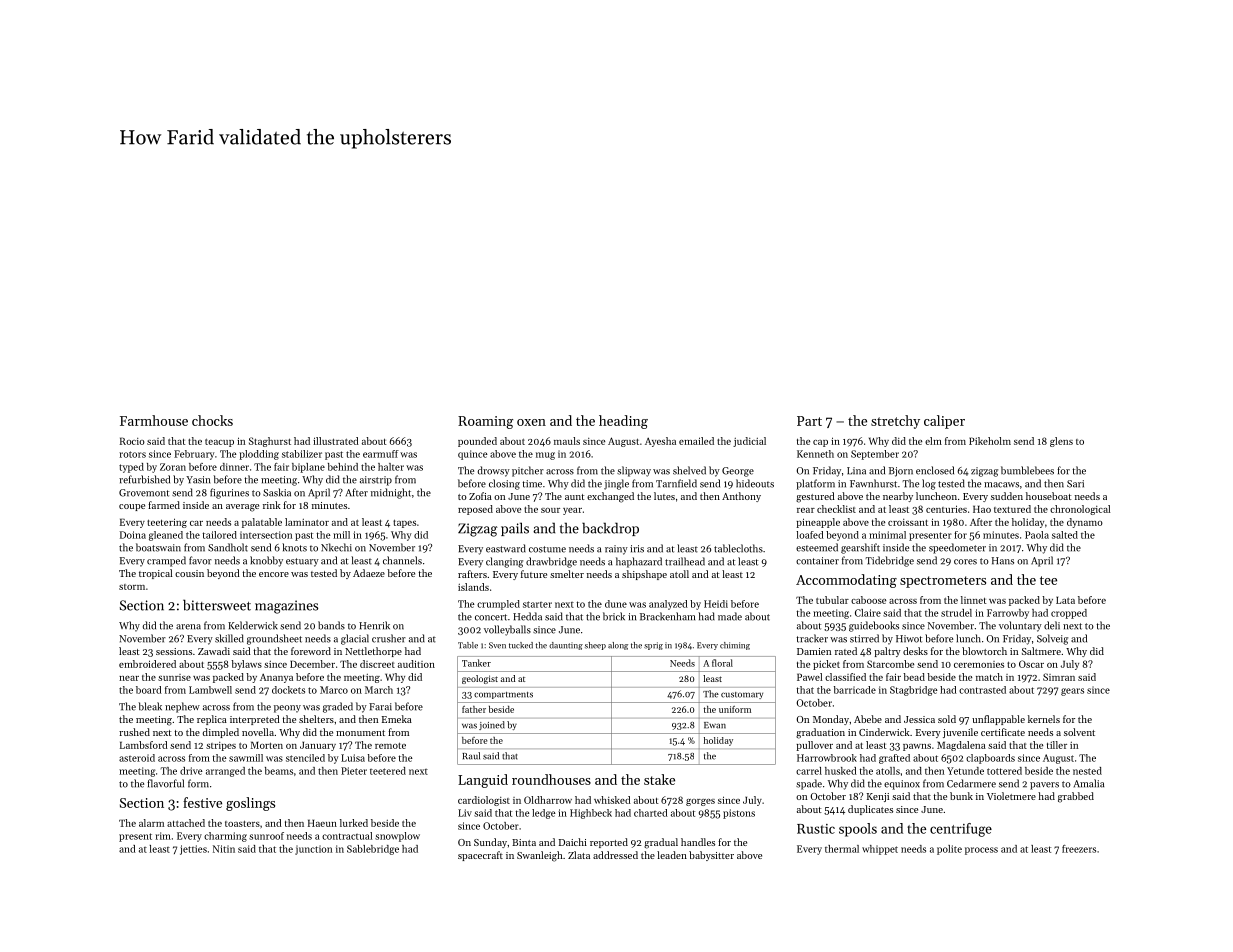 The height and width of the document is (952, 1233). What do you see at coordinates (637, 549) in the document?
I see `iris` at bounding box center [637, 549].
